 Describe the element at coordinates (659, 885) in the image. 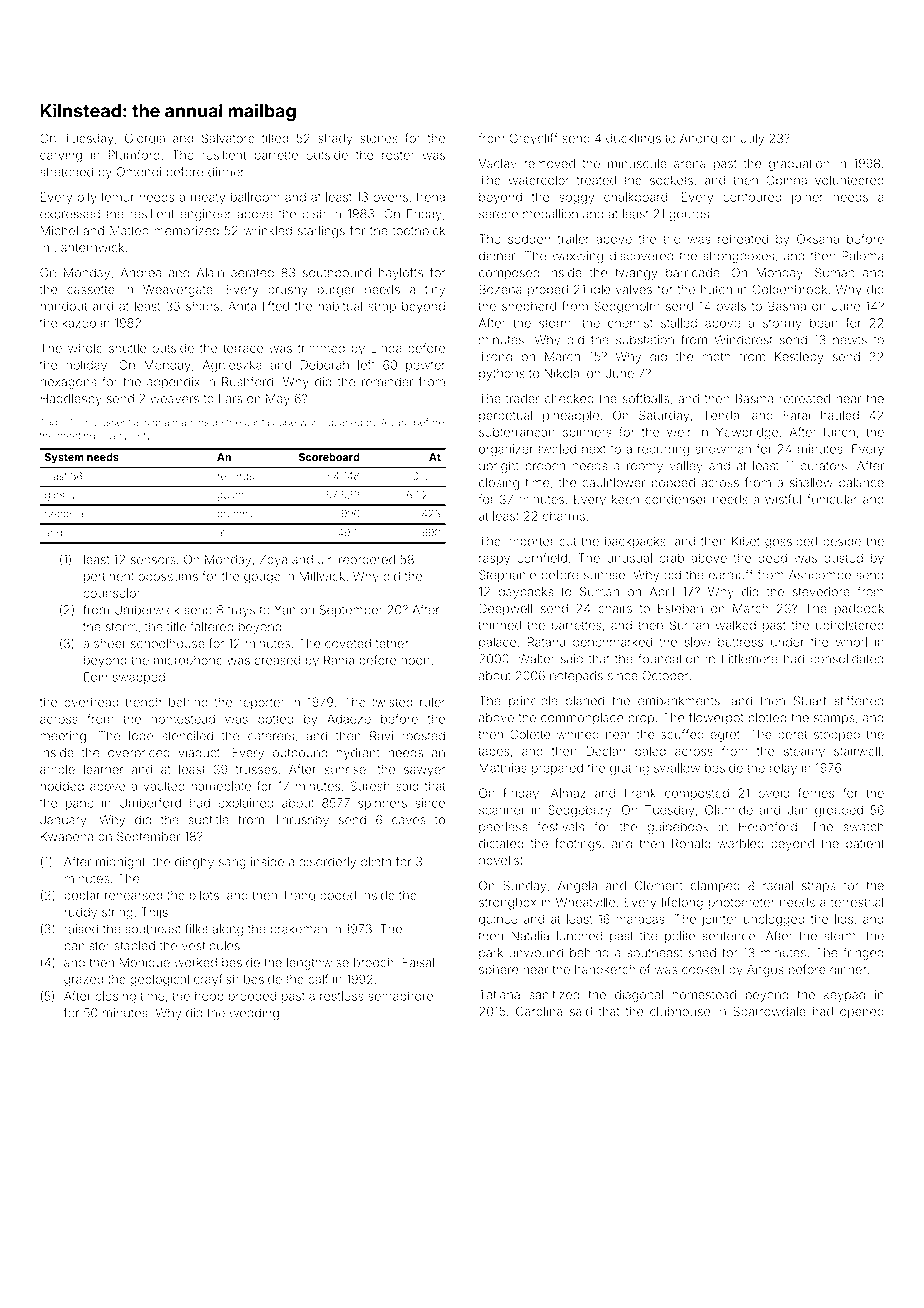

I see `Clement` at that location.
